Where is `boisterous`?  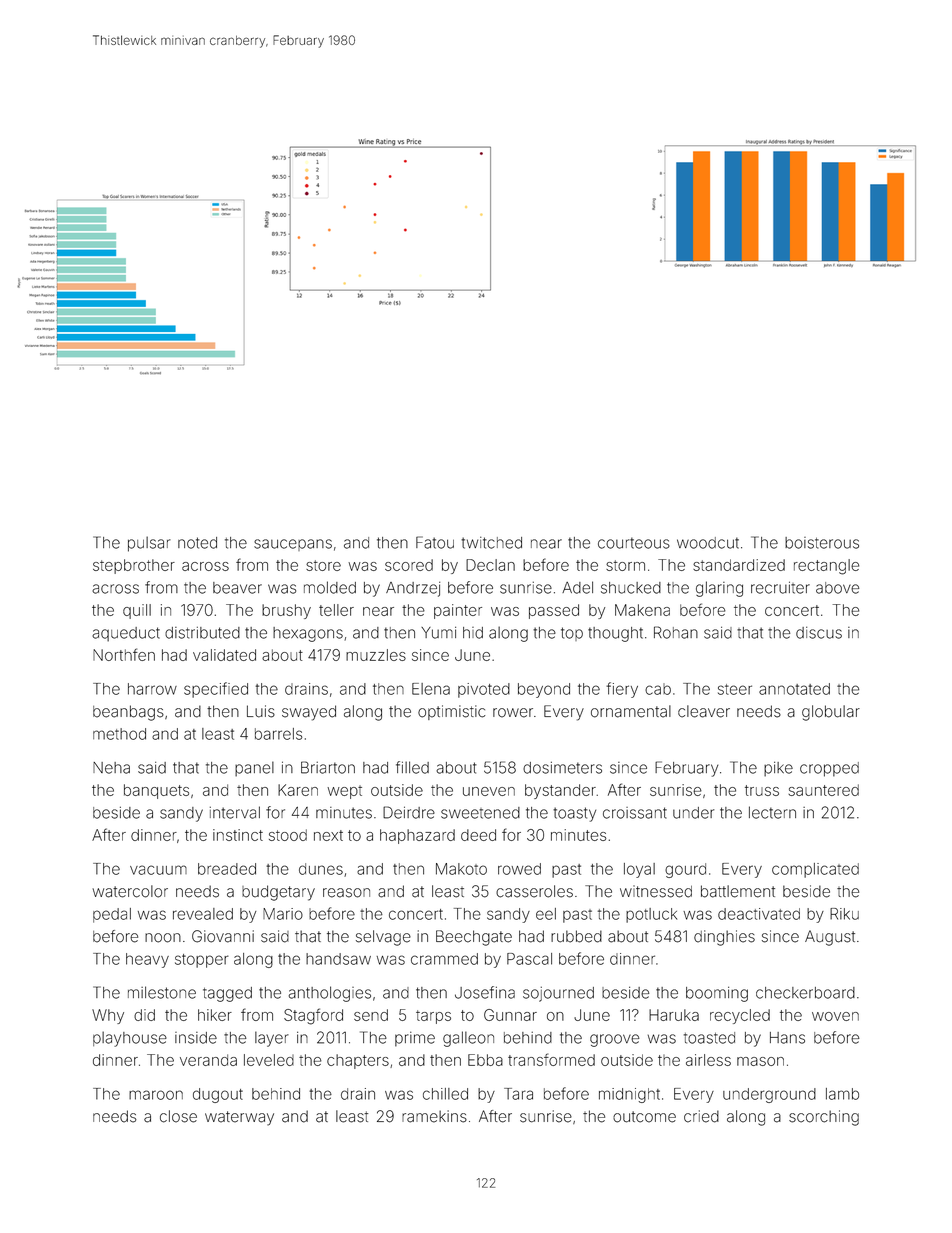
boisterous is located at coordinates (822, 543).
